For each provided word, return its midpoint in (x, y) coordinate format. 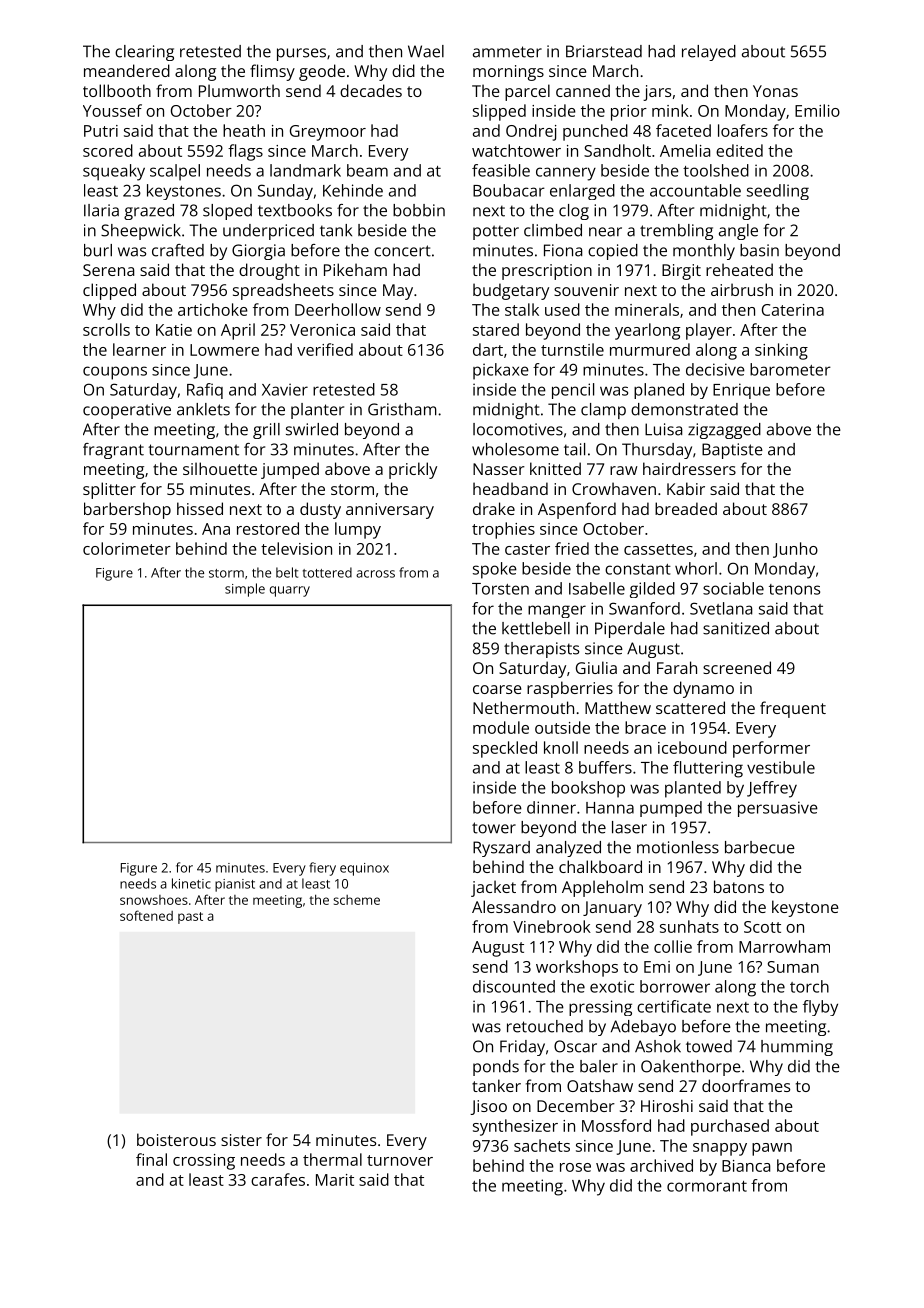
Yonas (775, 91)
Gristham (402, 409)
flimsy (272, 72)
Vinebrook (552, 926)
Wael (426, 51)
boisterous (176, 1139)
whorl (696, 568)
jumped (290, 470)
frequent (793, 709)
